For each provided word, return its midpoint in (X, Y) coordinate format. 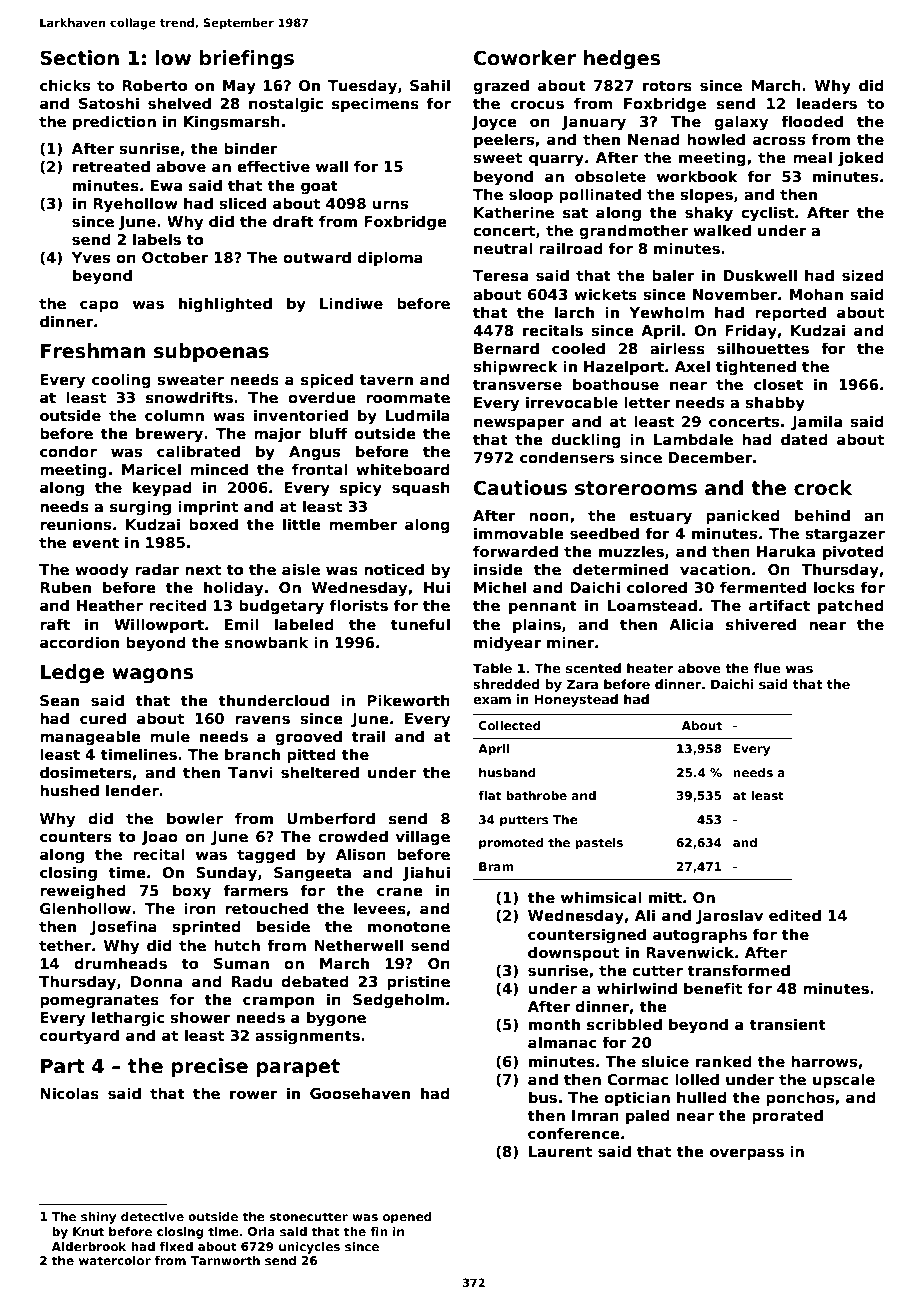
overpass (747, 1154)
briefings (247, 59)
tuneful (420, 624)
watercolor (115, 1260)
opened (407, 1218)
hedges (622, 59)
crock (823, 488)
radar (157, 569)
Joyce (494, 123)
